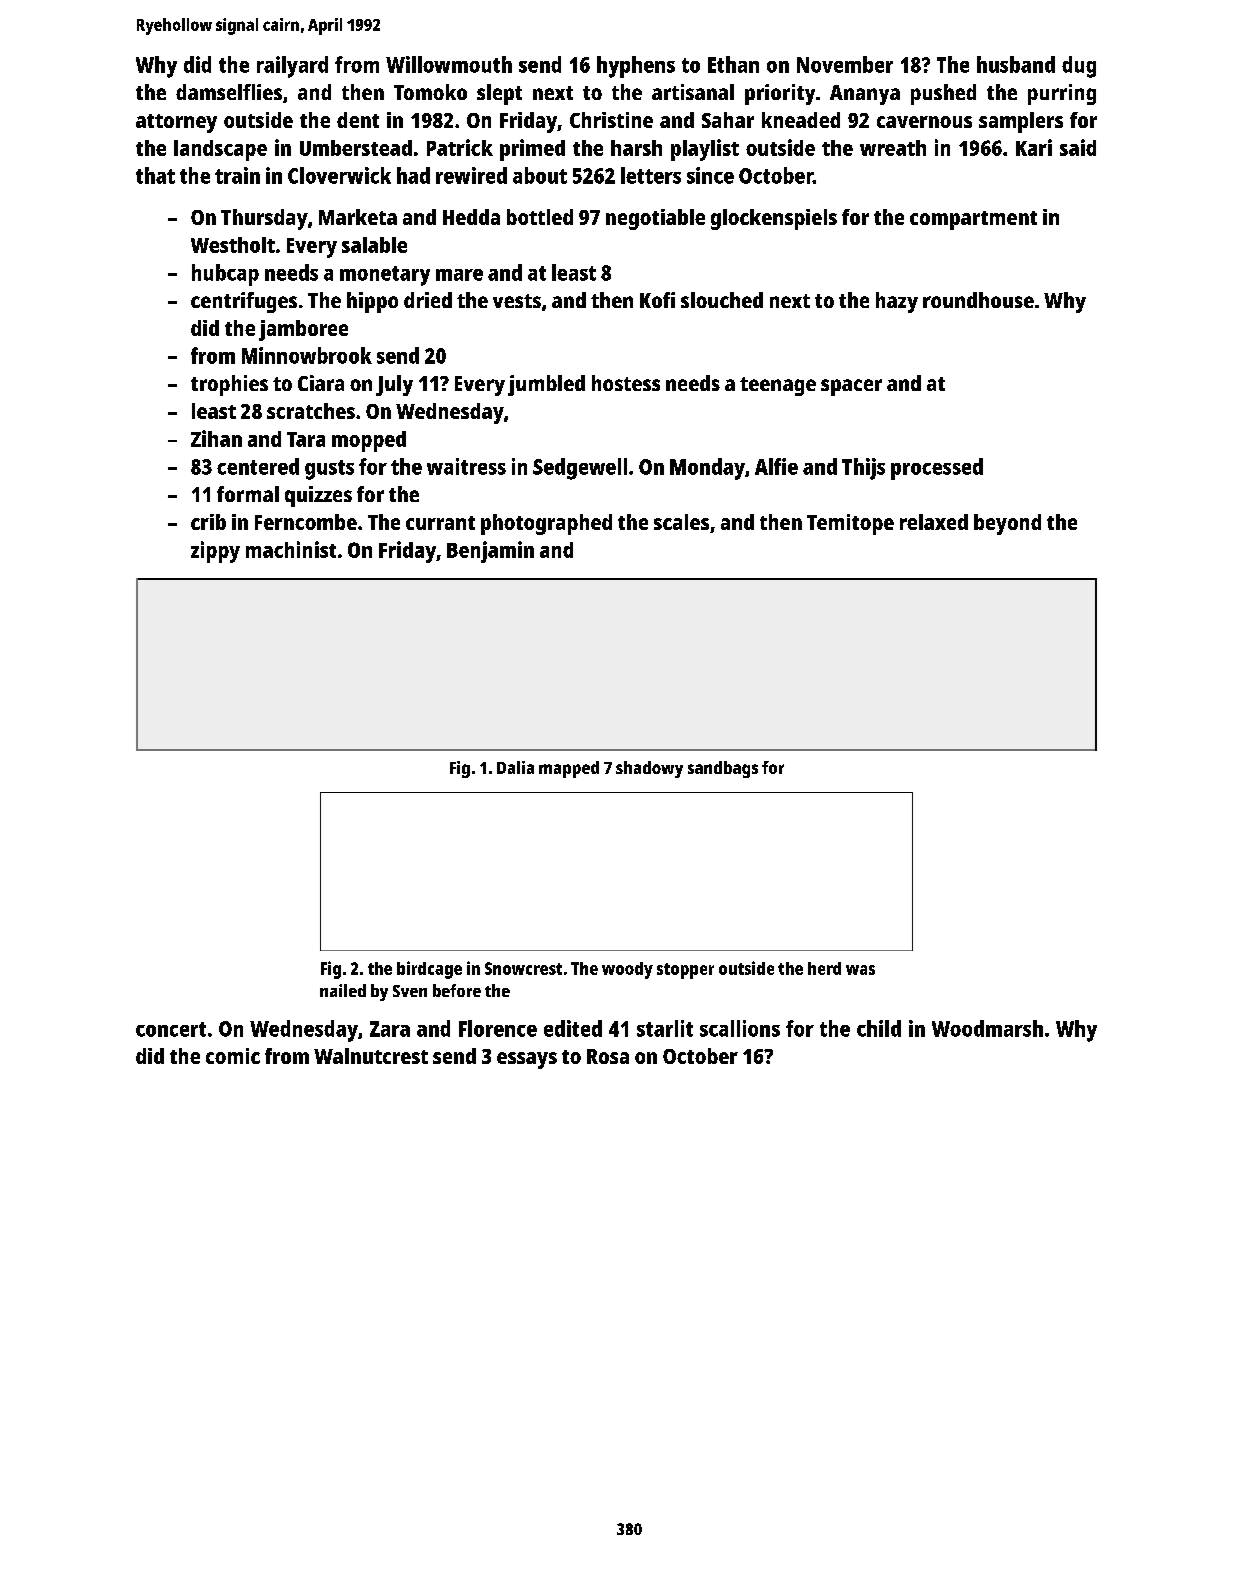 The height and width of the document is (1596, 1233). I want to click on comic, so click(233, 1056).
